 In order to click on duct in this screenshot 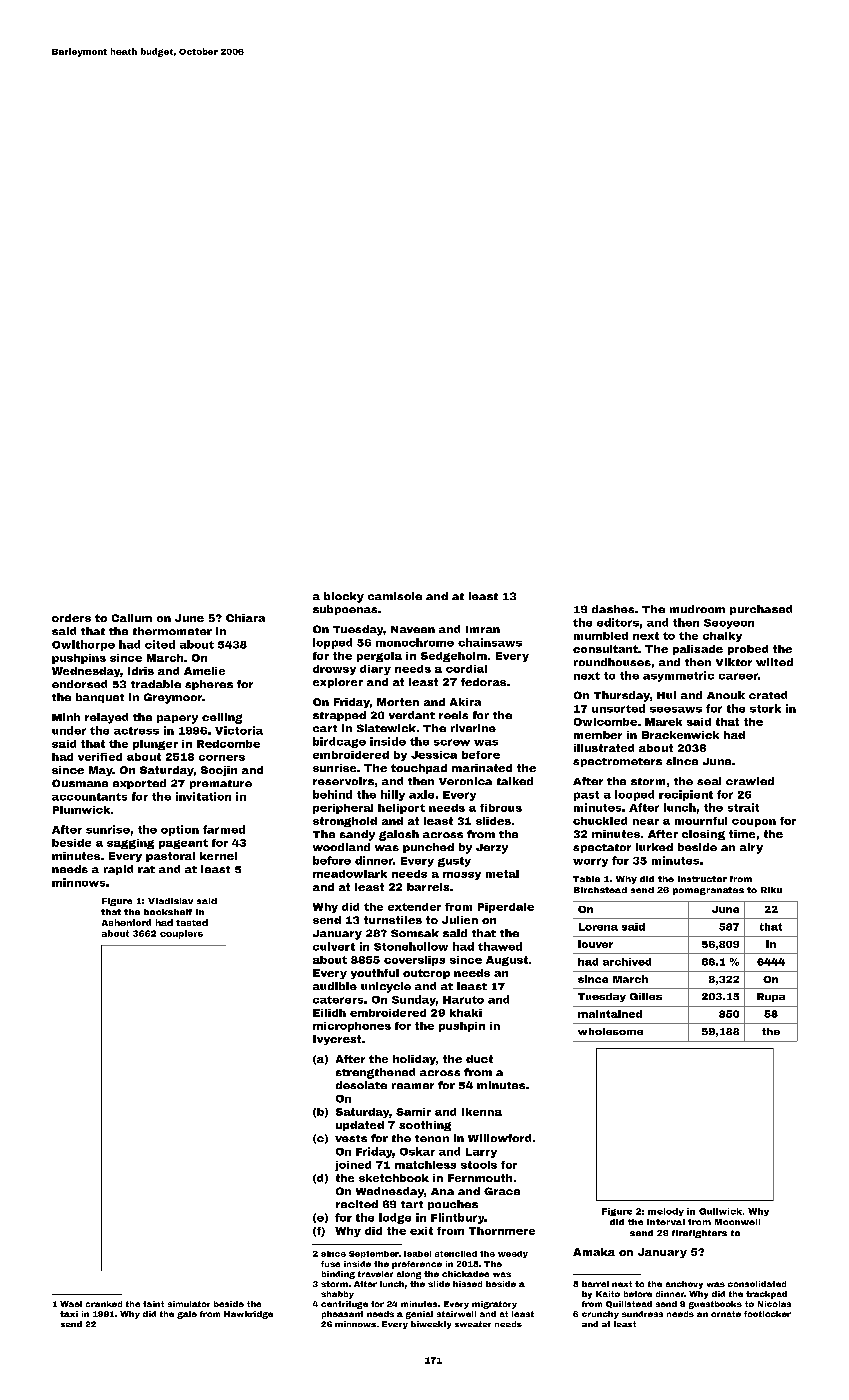, I will do `click(479, 1059)`.
